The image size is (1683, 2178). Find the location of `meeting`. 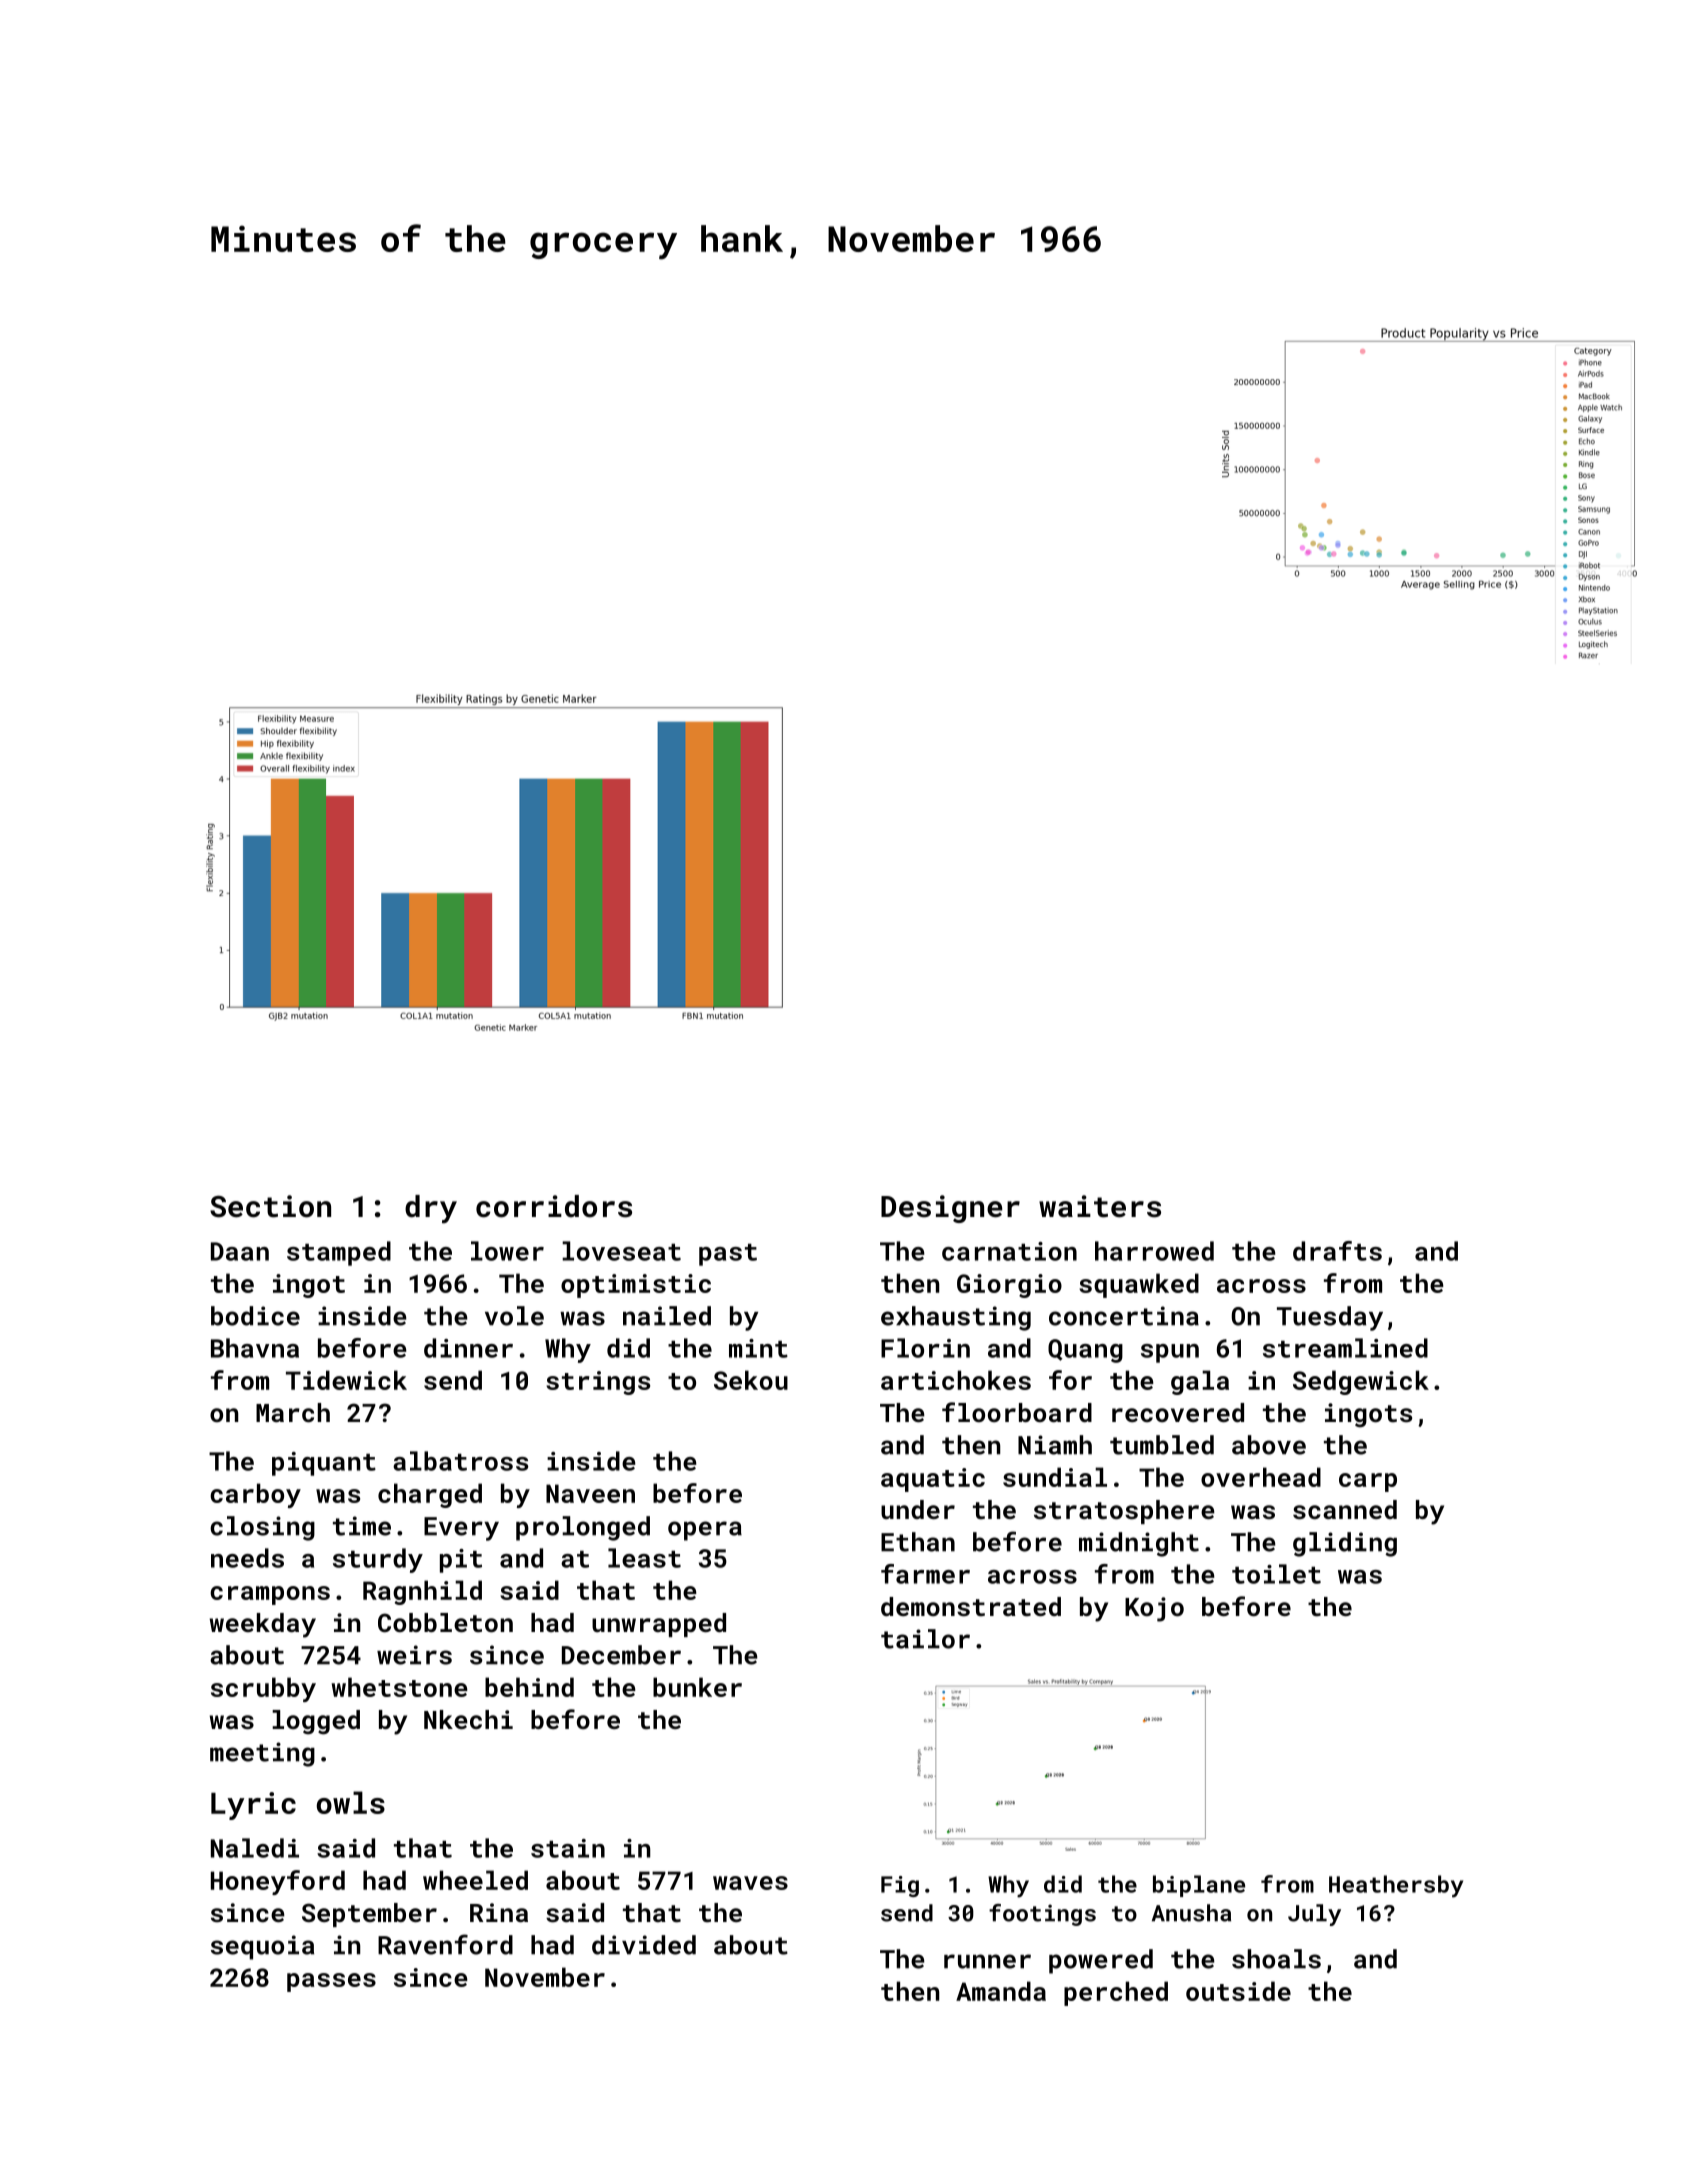

meeting is located at coordinates (262, 1754).
